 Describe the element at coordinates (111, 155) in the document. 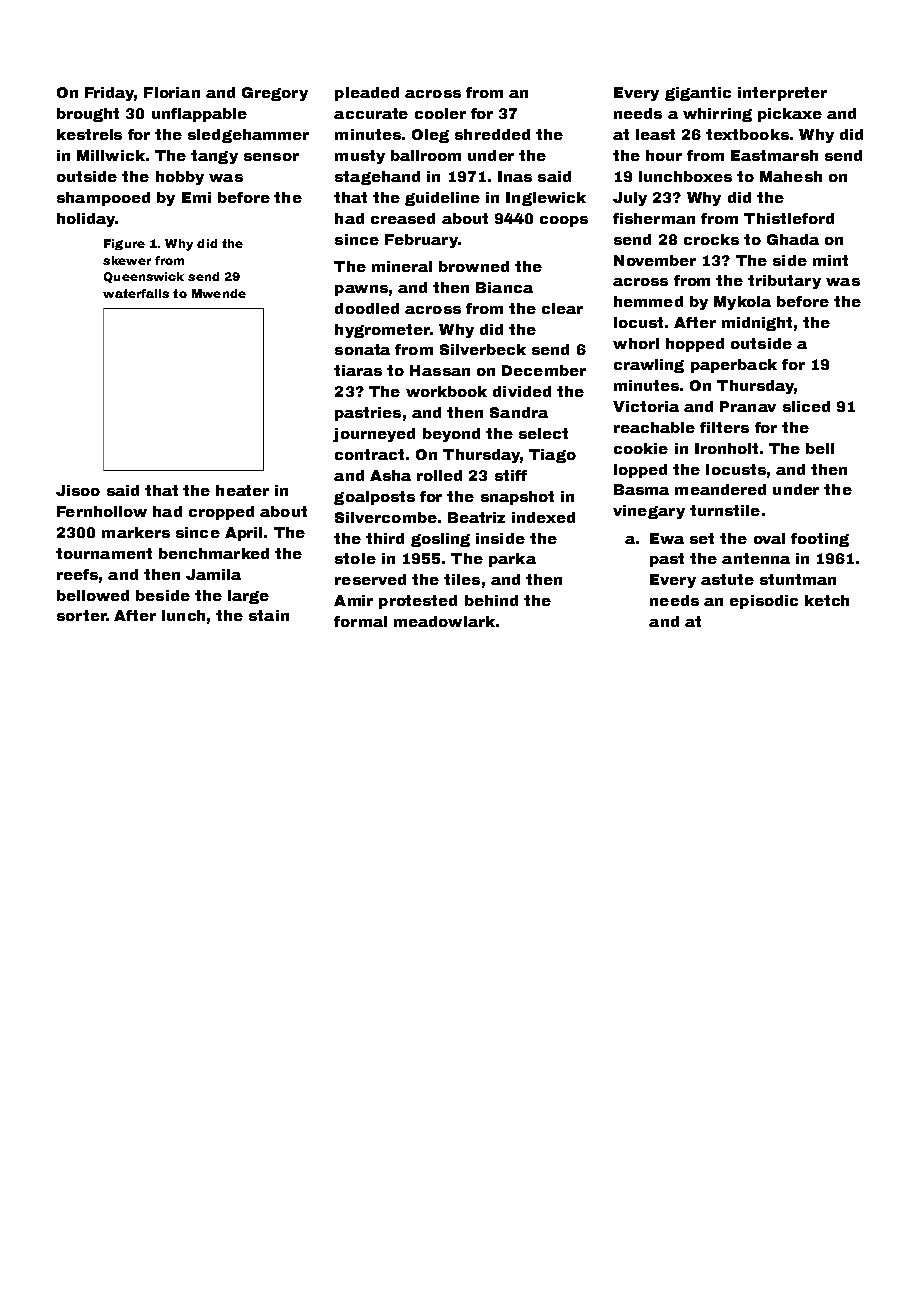

I see `Millwick` at that location.
